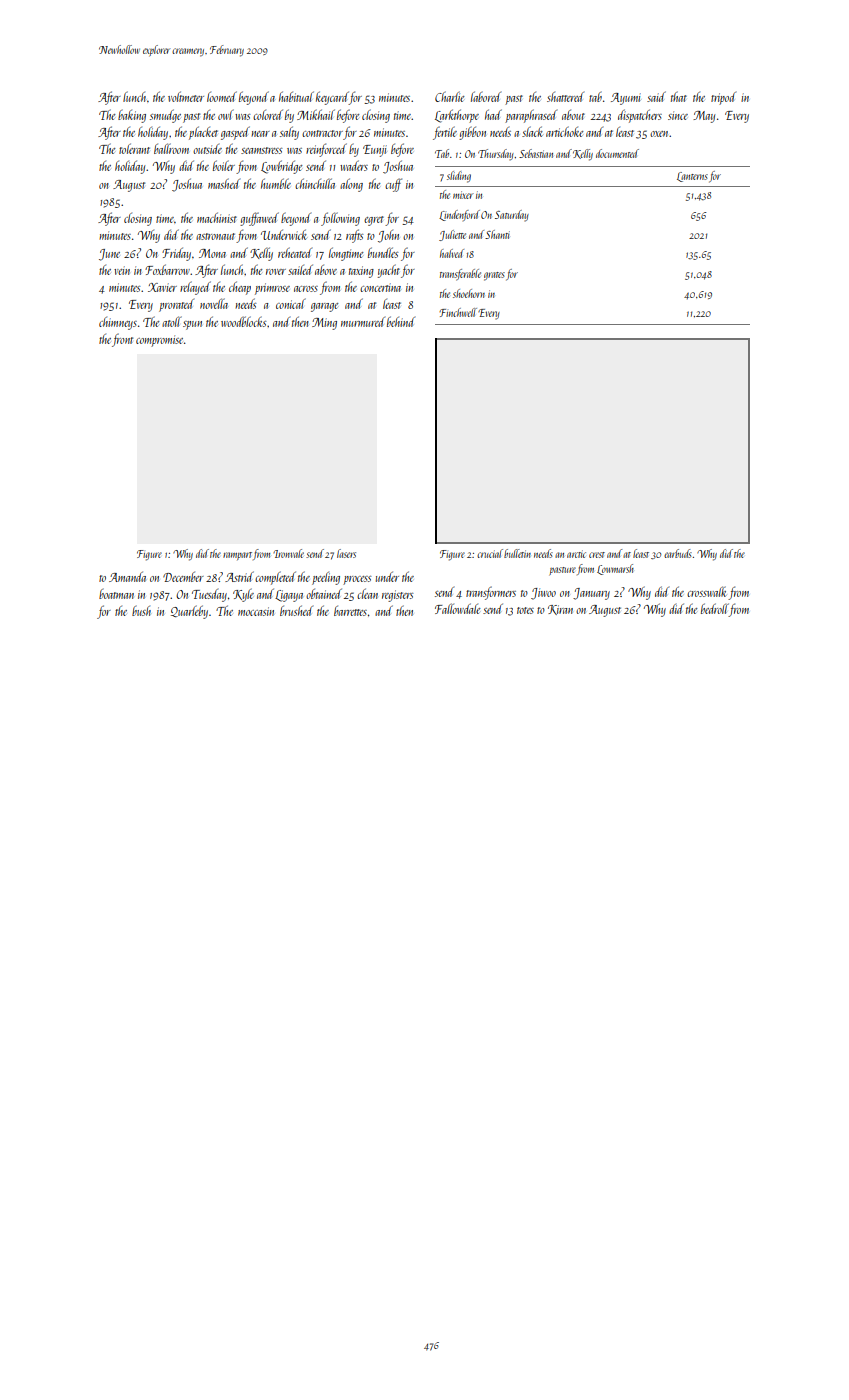 This page has height=1400, width=849. What do you see at coordinates (517, 553) in the page?
I see `bulletin` at bounding box center [517, 553].
